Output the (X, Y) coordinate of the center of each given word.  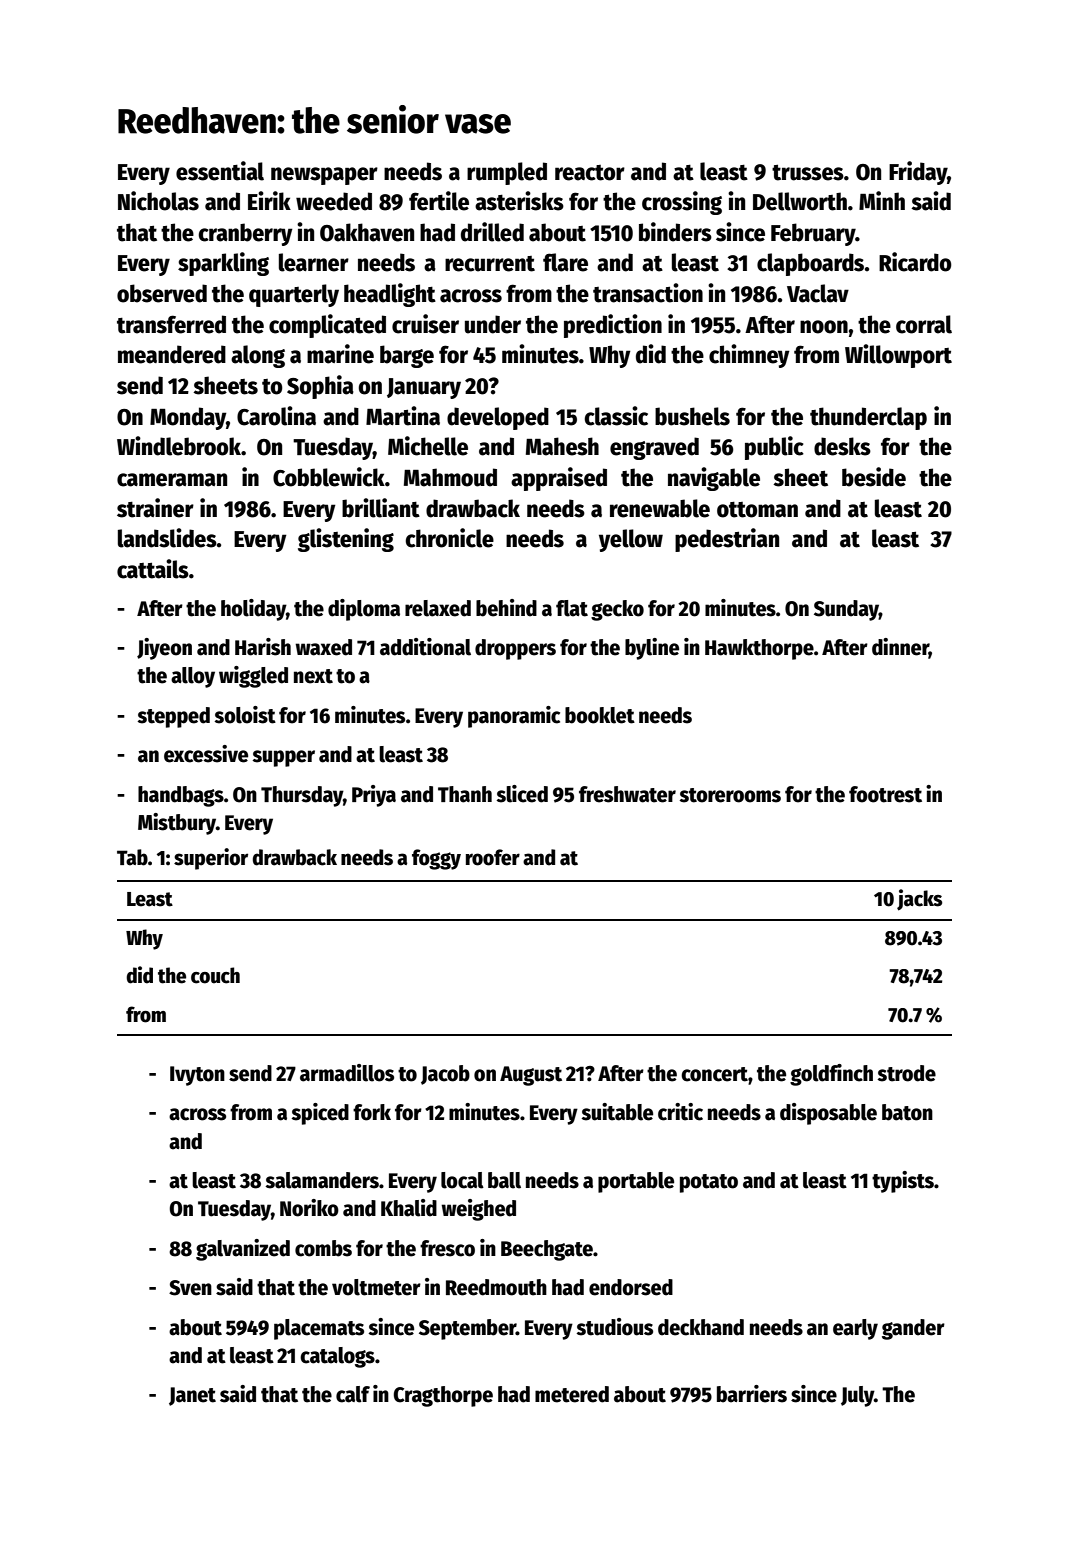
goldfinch (831, 1075)
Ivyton (197, 1076)
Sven (190, 1288)
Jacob (445, 1075)
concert (714, 1074)
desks (842, 446)
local (462, 1180)
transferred (171, 324)
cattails (153, 569)
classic (616, 416)
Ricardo (915, 262)
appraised (559, 479)
